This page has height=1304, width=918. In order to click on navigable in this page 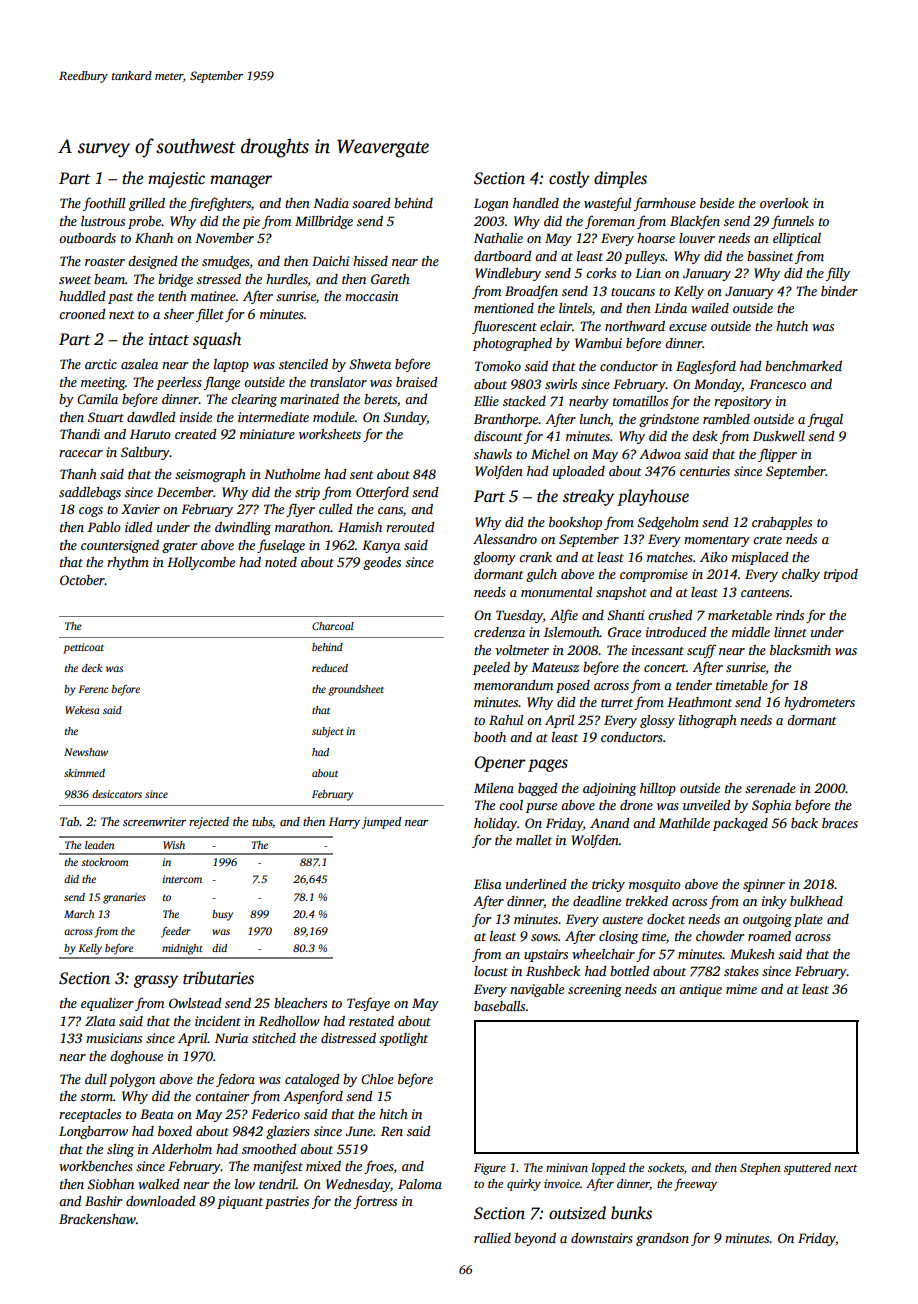, I will do `click(537, 990)`.
